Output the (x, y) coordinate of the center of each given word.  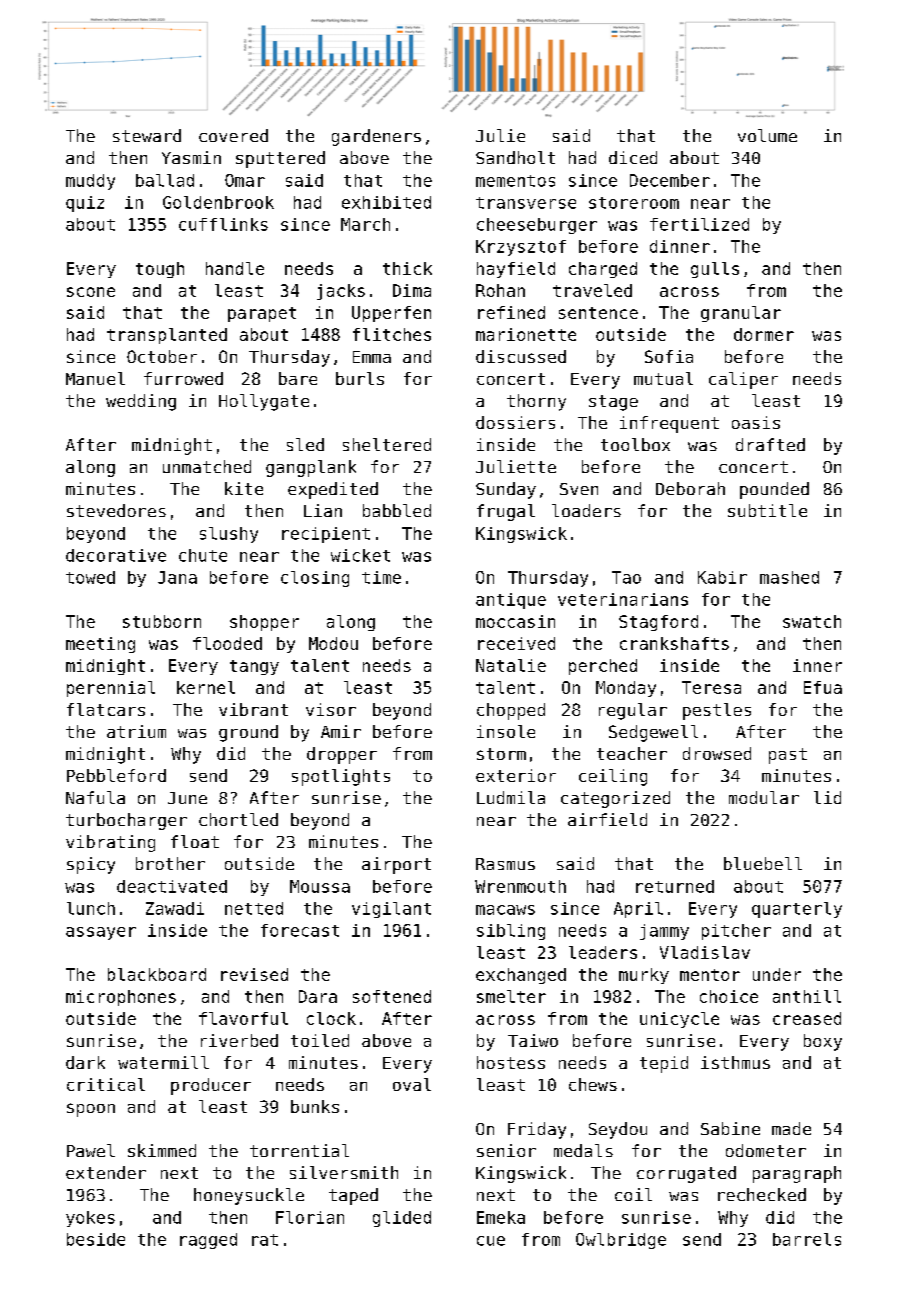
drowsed (717, 753)
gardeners (376, 137)
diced (633, 157)
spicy (91, 865)
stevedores (116, 510)
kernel (206, 687)
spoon (91, 1110)
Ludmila (511, 797)
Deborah (690, 488)
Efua (823, 687)
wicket (360, 555)
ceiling (613, 777)
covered (233, 135)
